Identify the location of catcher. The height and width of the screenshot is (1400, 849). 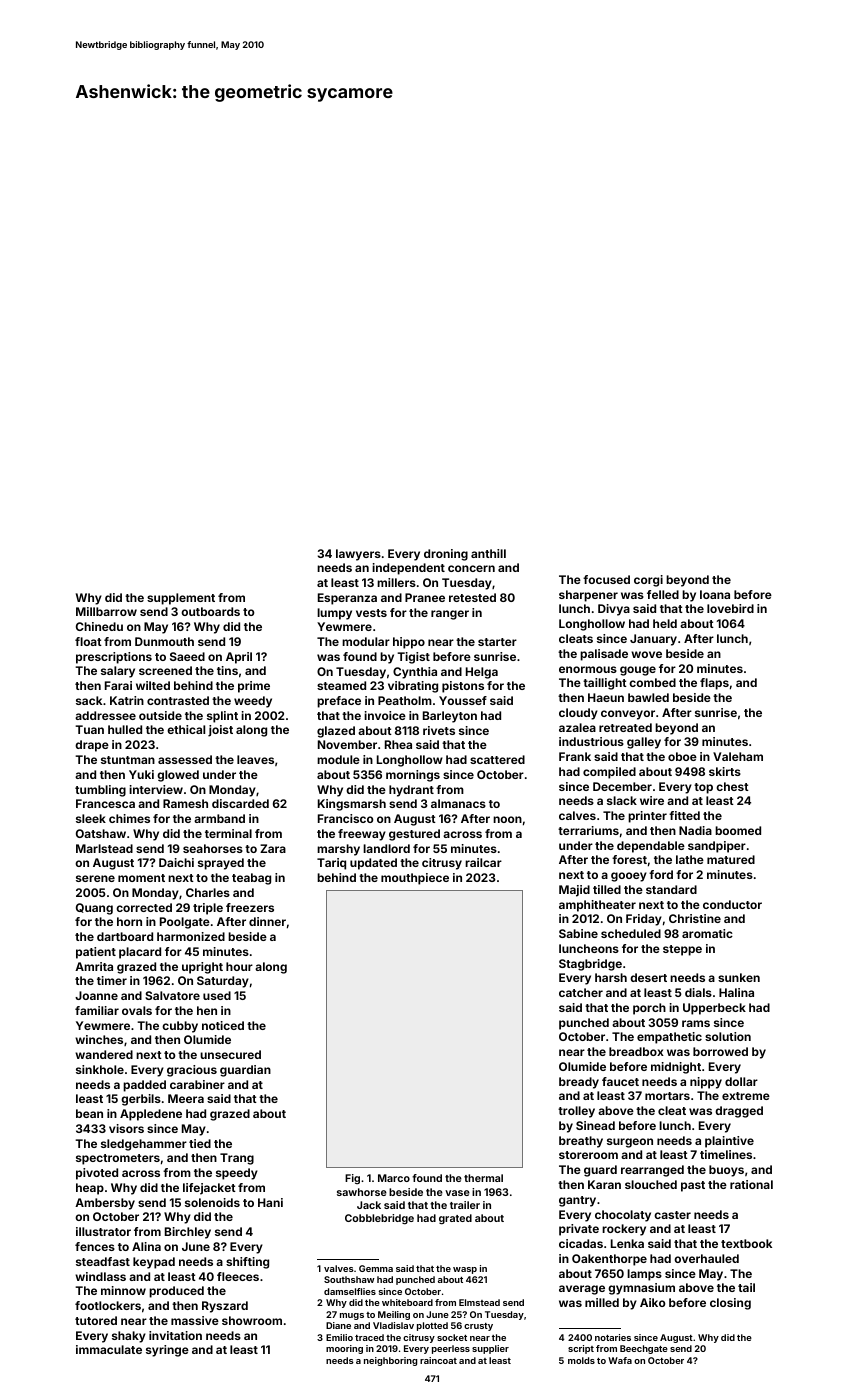
(581, 992).
